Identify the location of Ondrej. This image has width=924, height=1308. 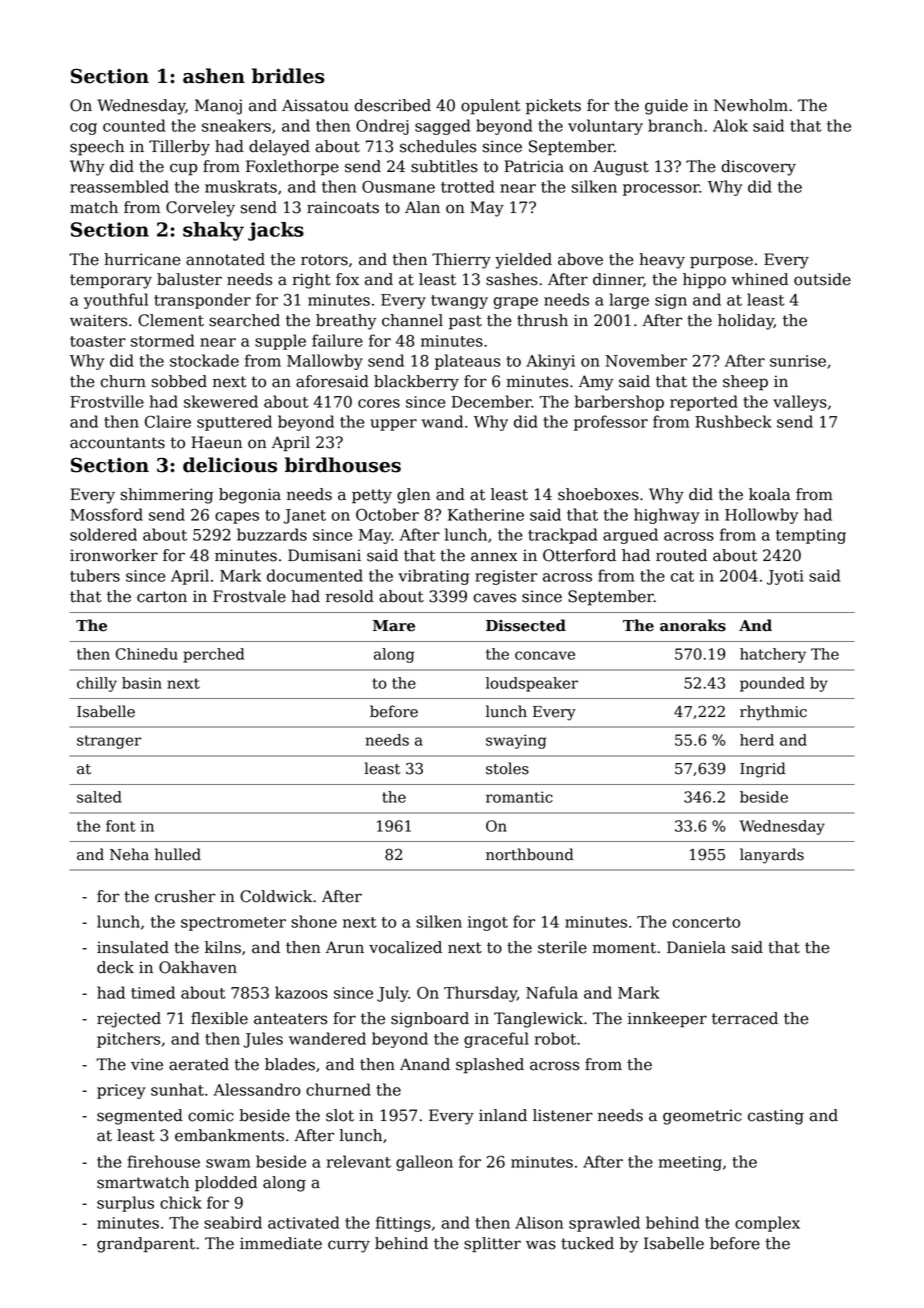
(382, 127).
